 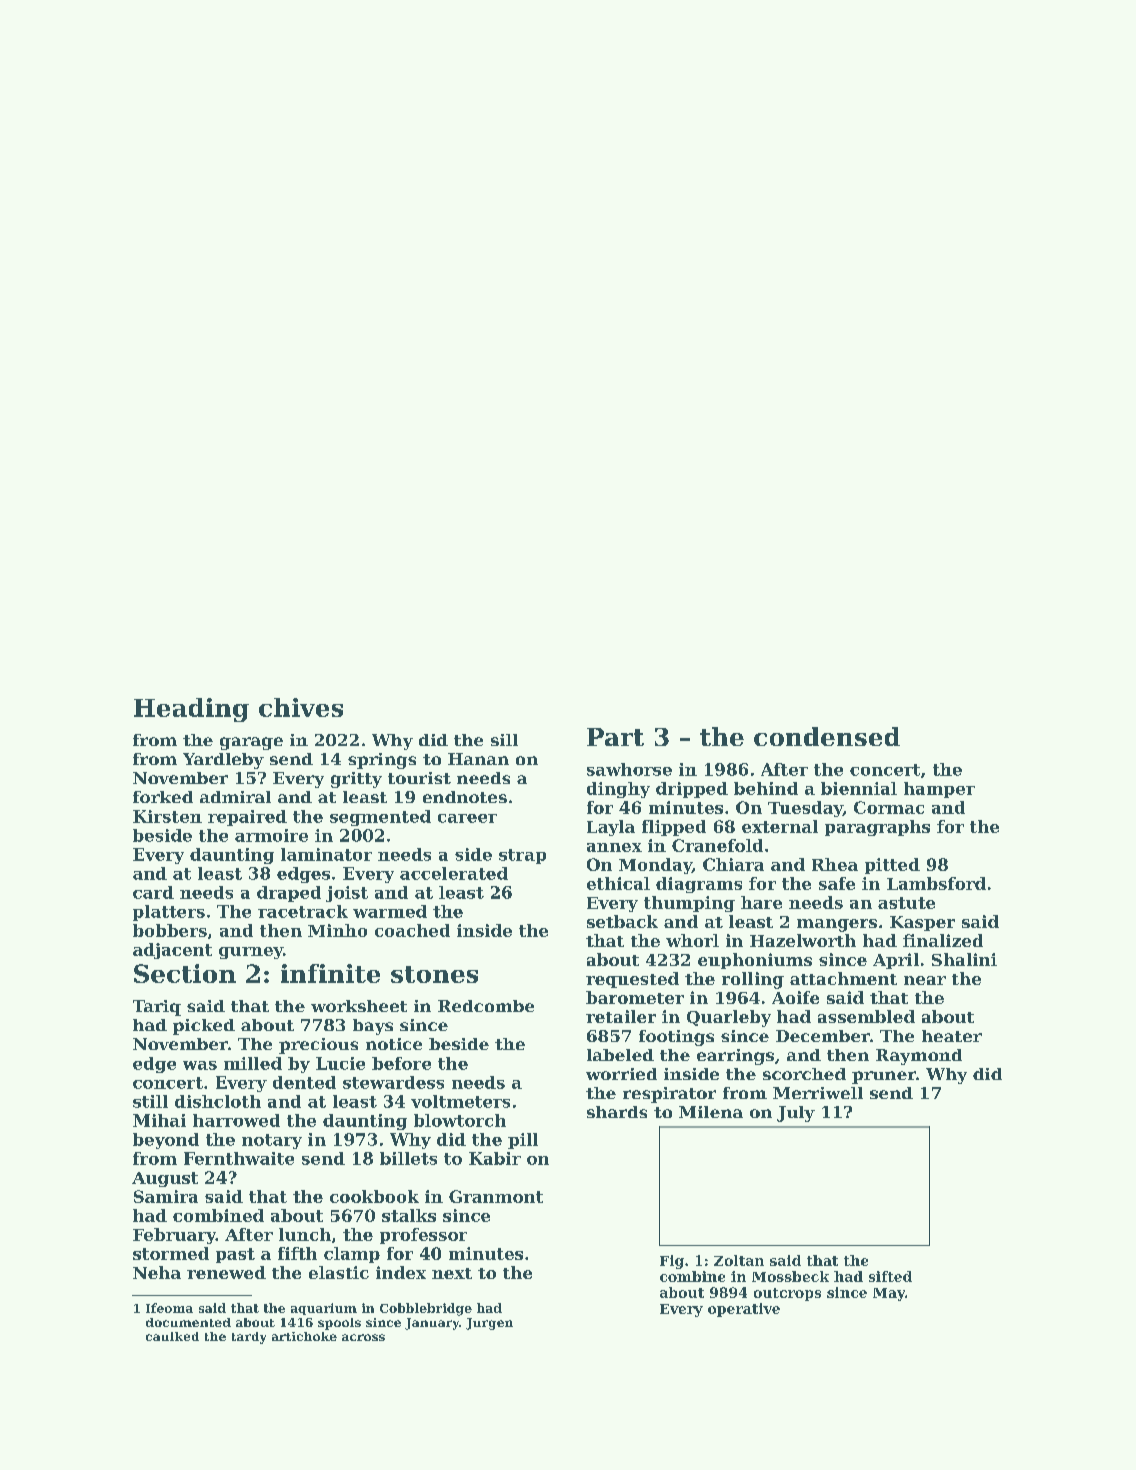 I want to click on condensed, so click(x=827, y=736).
